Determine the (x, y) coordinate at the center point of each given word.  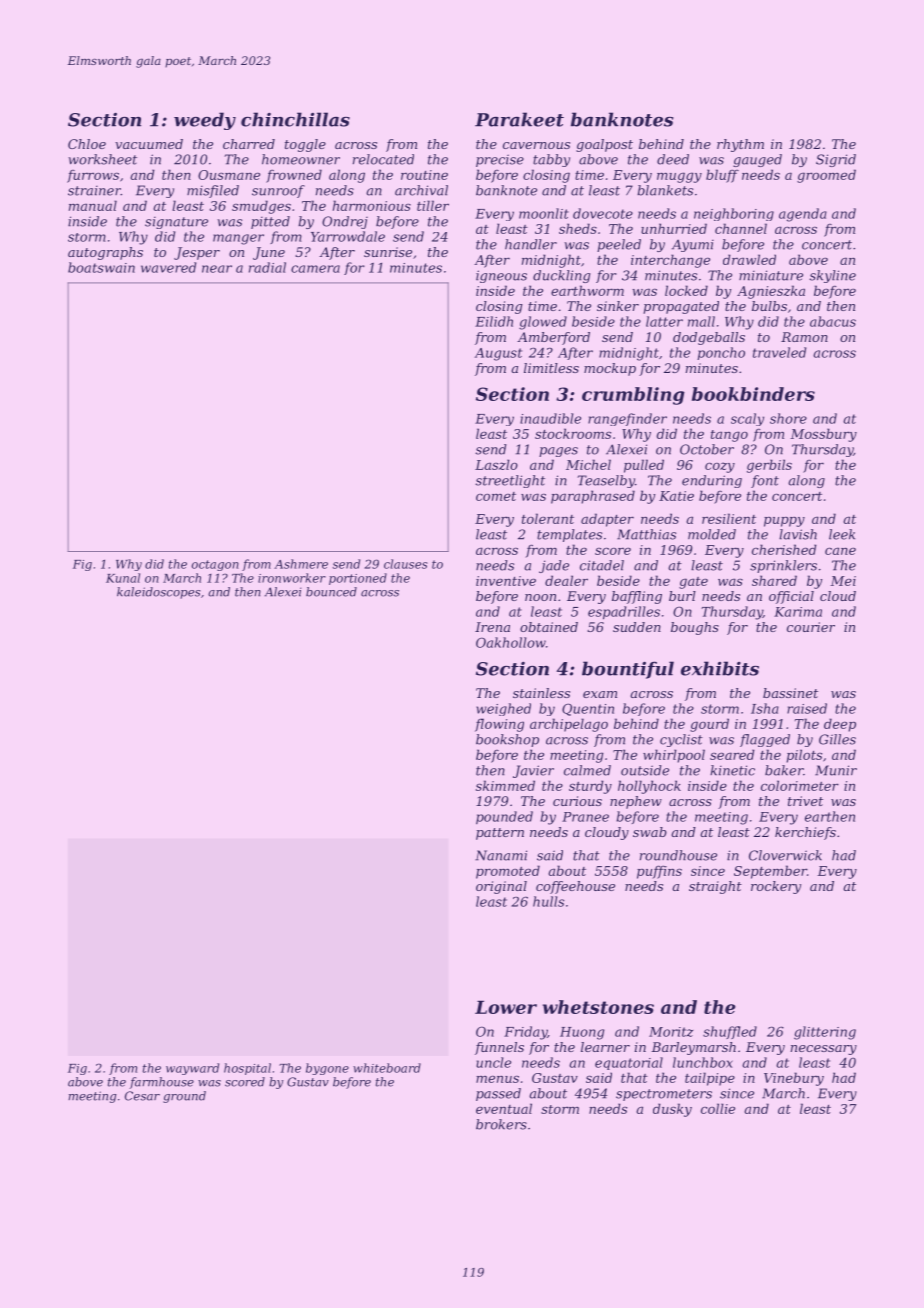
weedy (205, 121)
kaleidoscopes (159, 593)
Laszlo (496, 464)
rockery (776, 887)
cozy (720, 467)
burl (682, 596)
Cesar (142, 1096)
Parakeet (519, 119)
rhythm (740, 145)
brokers (501, 1124)
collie (718, 1108)
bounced (331, 592)
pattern (500, 834)
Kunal (123, 578)
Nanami (501, 855)
